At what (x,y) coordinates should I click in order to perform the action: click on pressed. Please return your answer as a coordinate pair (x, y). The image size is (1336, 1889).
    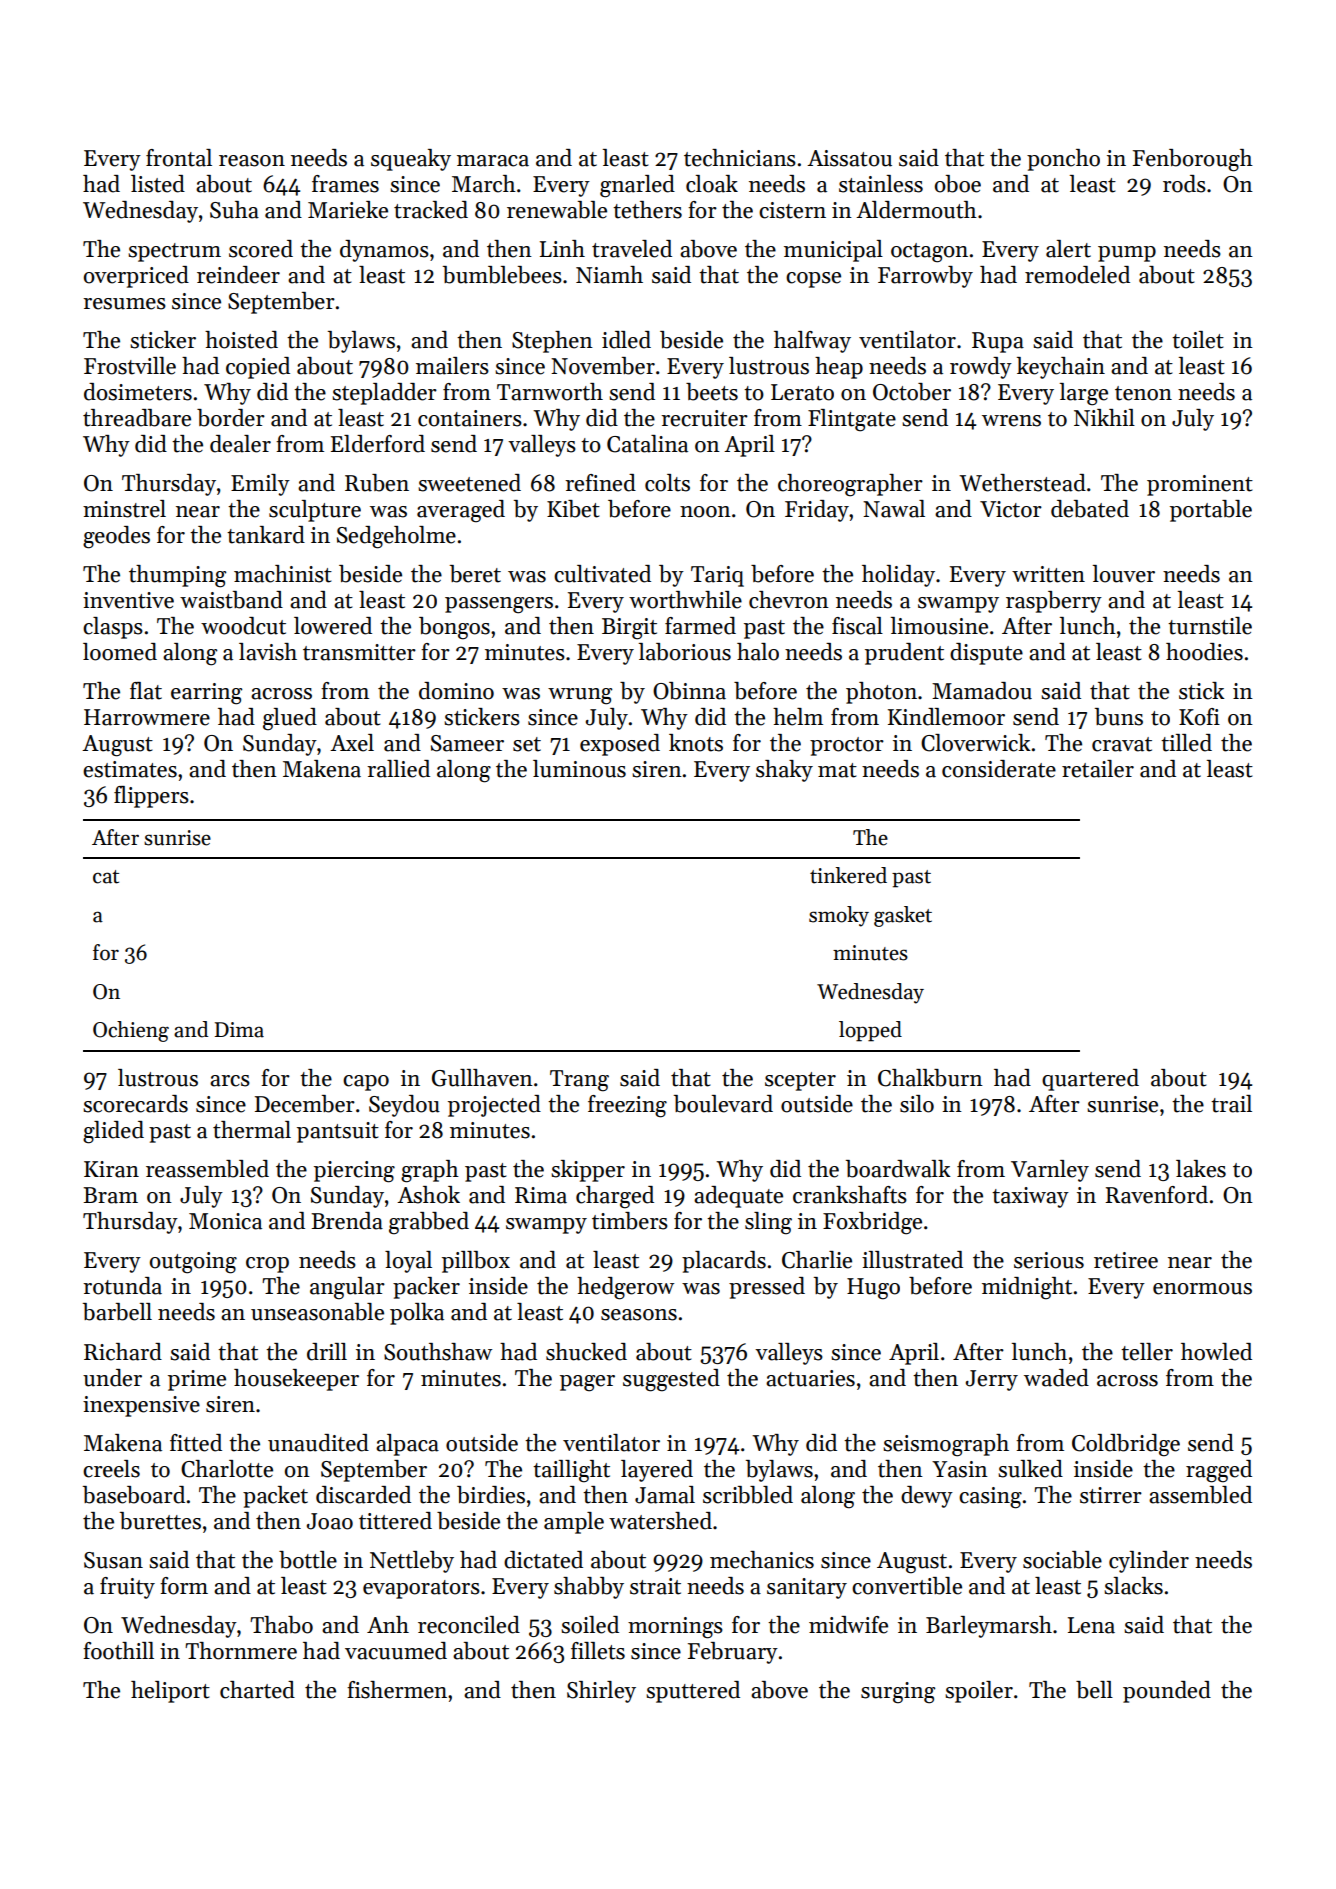
    Looking at the image, I should click on (767, 1288).
